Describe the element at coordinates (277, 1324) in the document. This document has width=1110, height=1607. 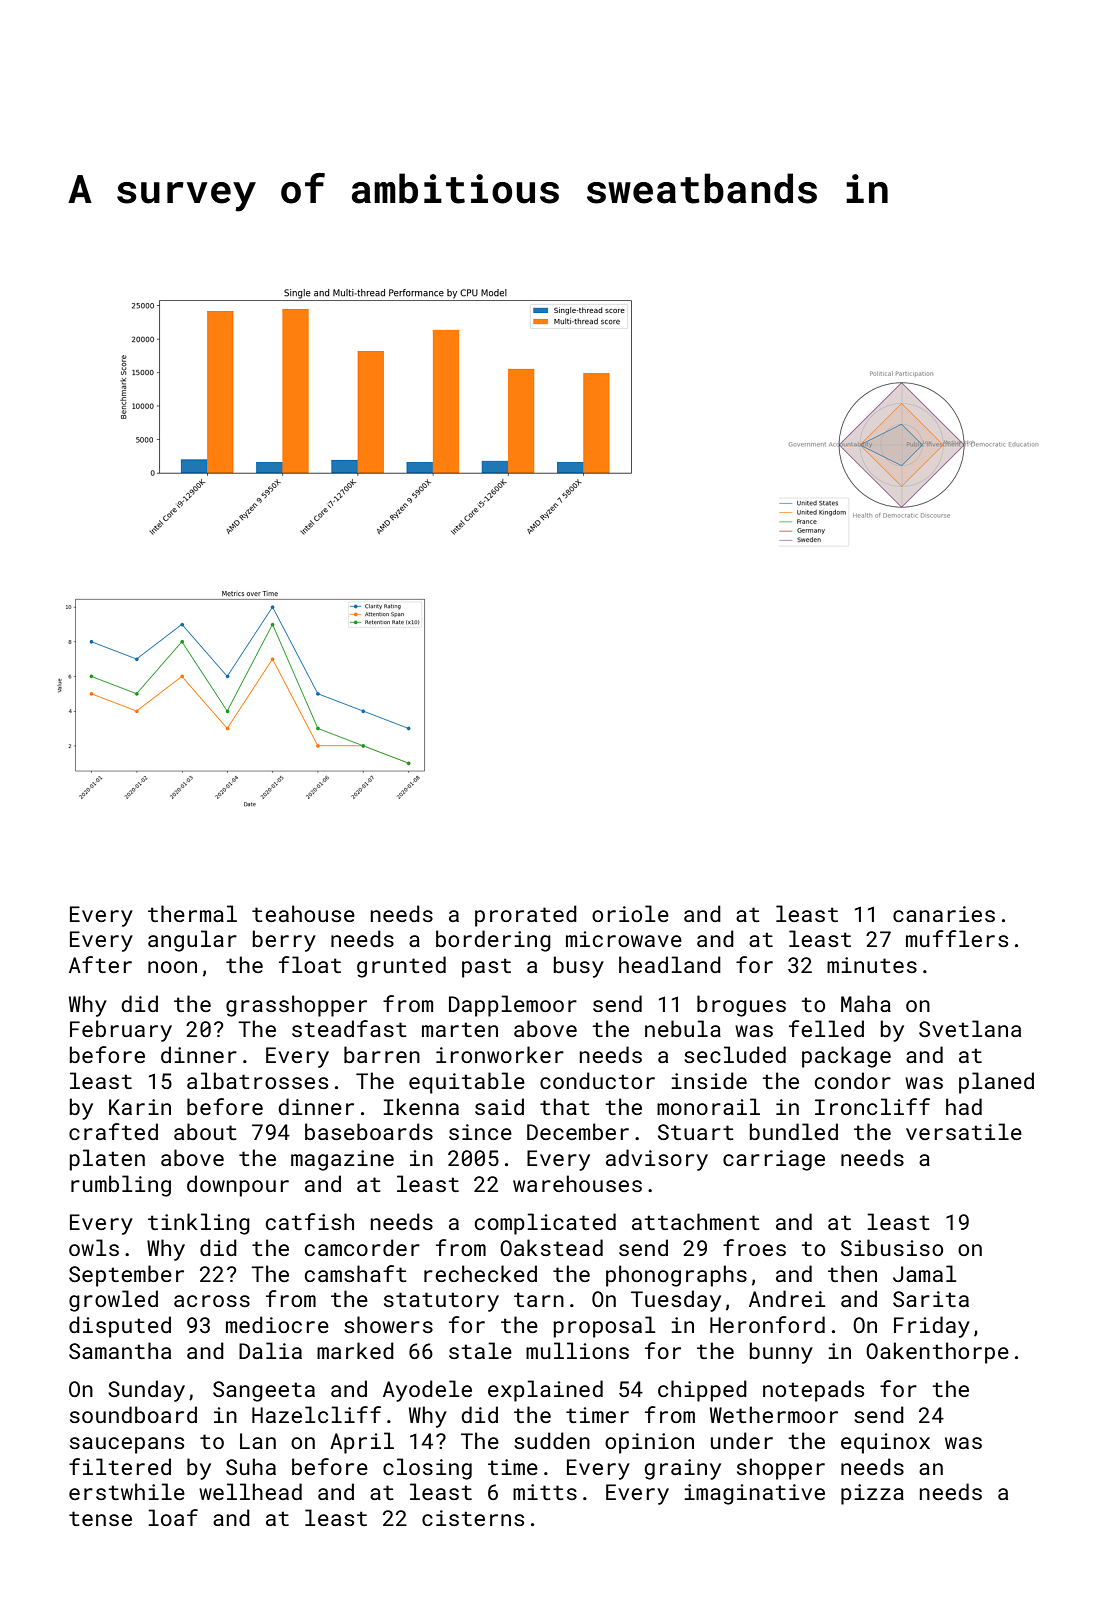
I see `mediocre` at that location.
